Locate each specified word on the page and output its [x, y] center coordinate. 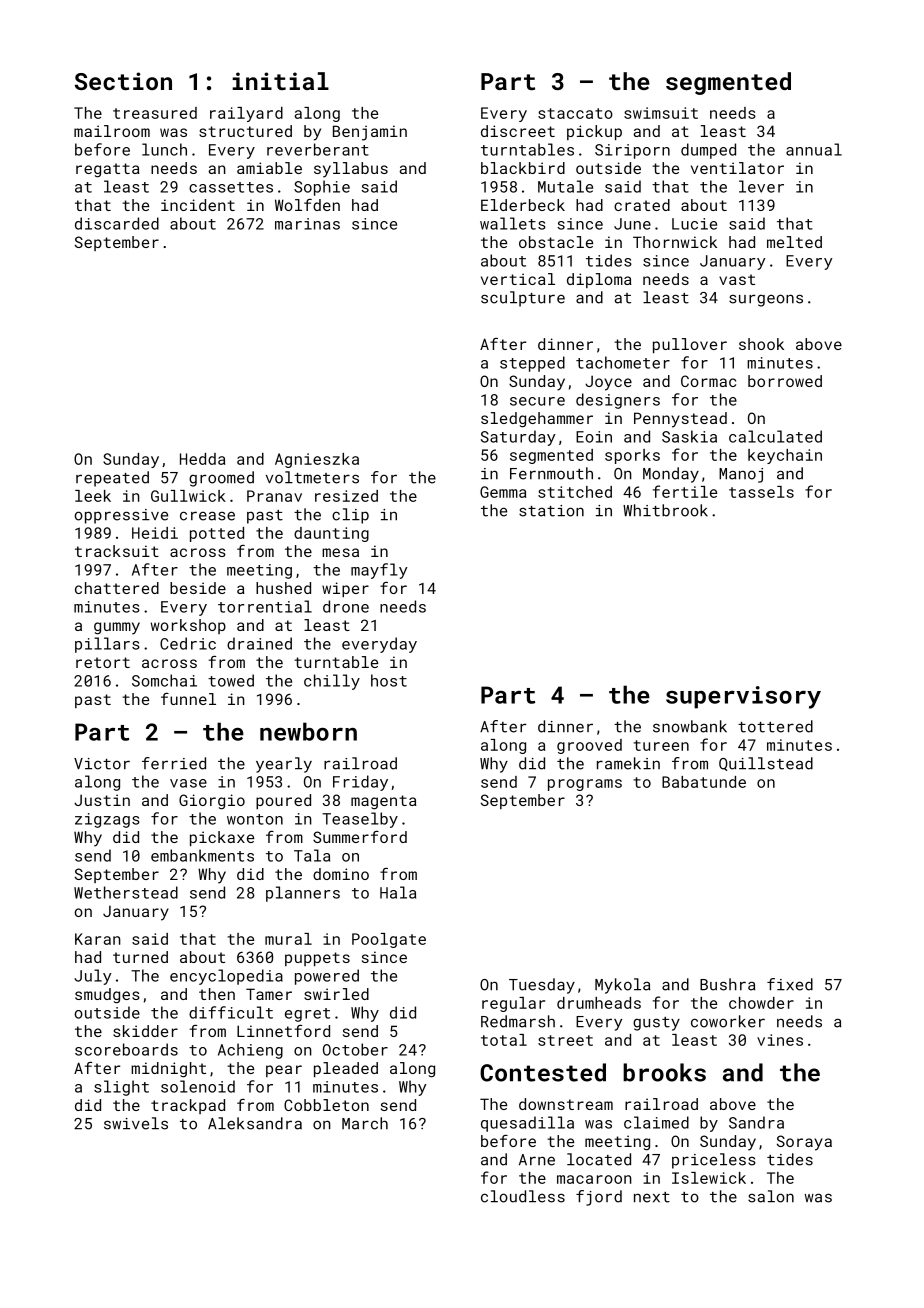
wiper [345, 589]
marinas [307, 224]
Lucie [694, 224]
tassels [761, 492]
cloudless [523, 1196]
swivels [136, 1123]
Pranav [274, 496]
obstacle [556, 242]
